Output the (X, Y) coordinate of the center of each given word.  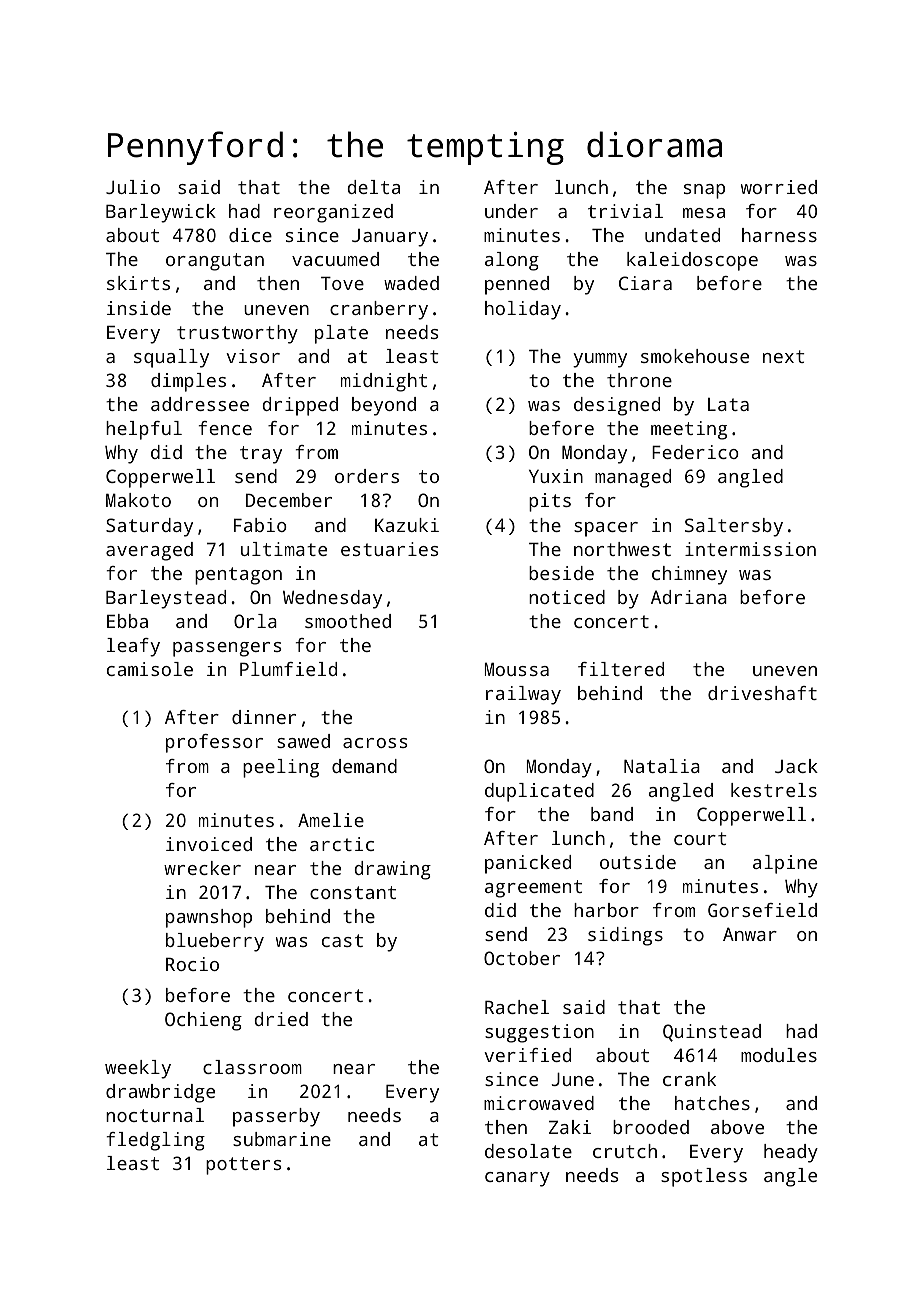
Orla (255, 621)
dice (250, 235)
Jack (796, 766)
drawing (393, 870)
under (511, 211)
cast (342, 940)
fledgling (156, 1141)
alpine (785, 864)
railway (523, 695)
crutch (625, 1151)
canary (517, 1179)
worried (779, 187)
